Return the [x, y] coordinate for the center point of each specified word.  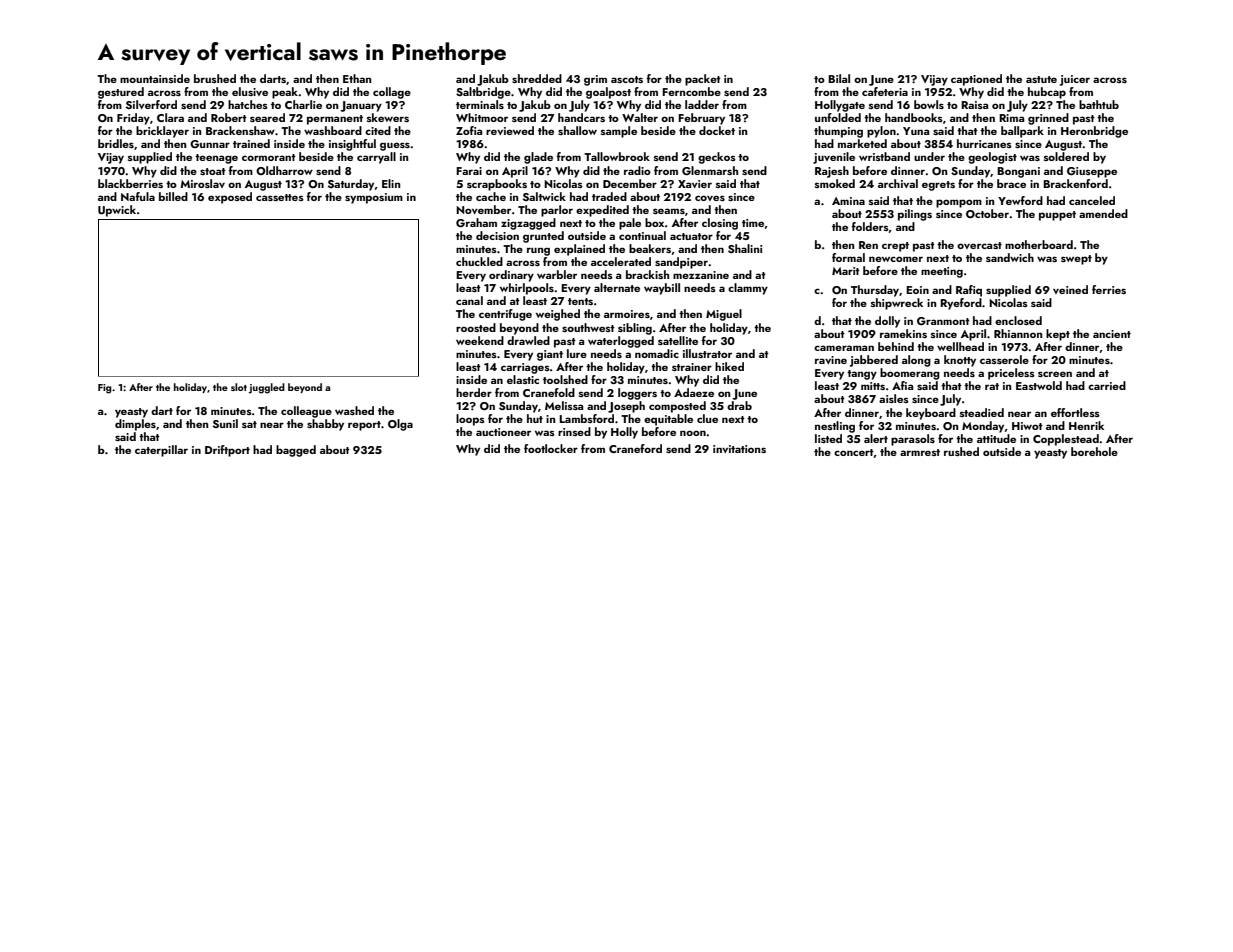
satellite [678, 340]
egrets [938, 186]
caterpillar [161, 451]
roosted [476, 327]
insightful [352, 145]
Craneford [635, 448]
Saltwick [544, 196]
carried [1107, 385]
